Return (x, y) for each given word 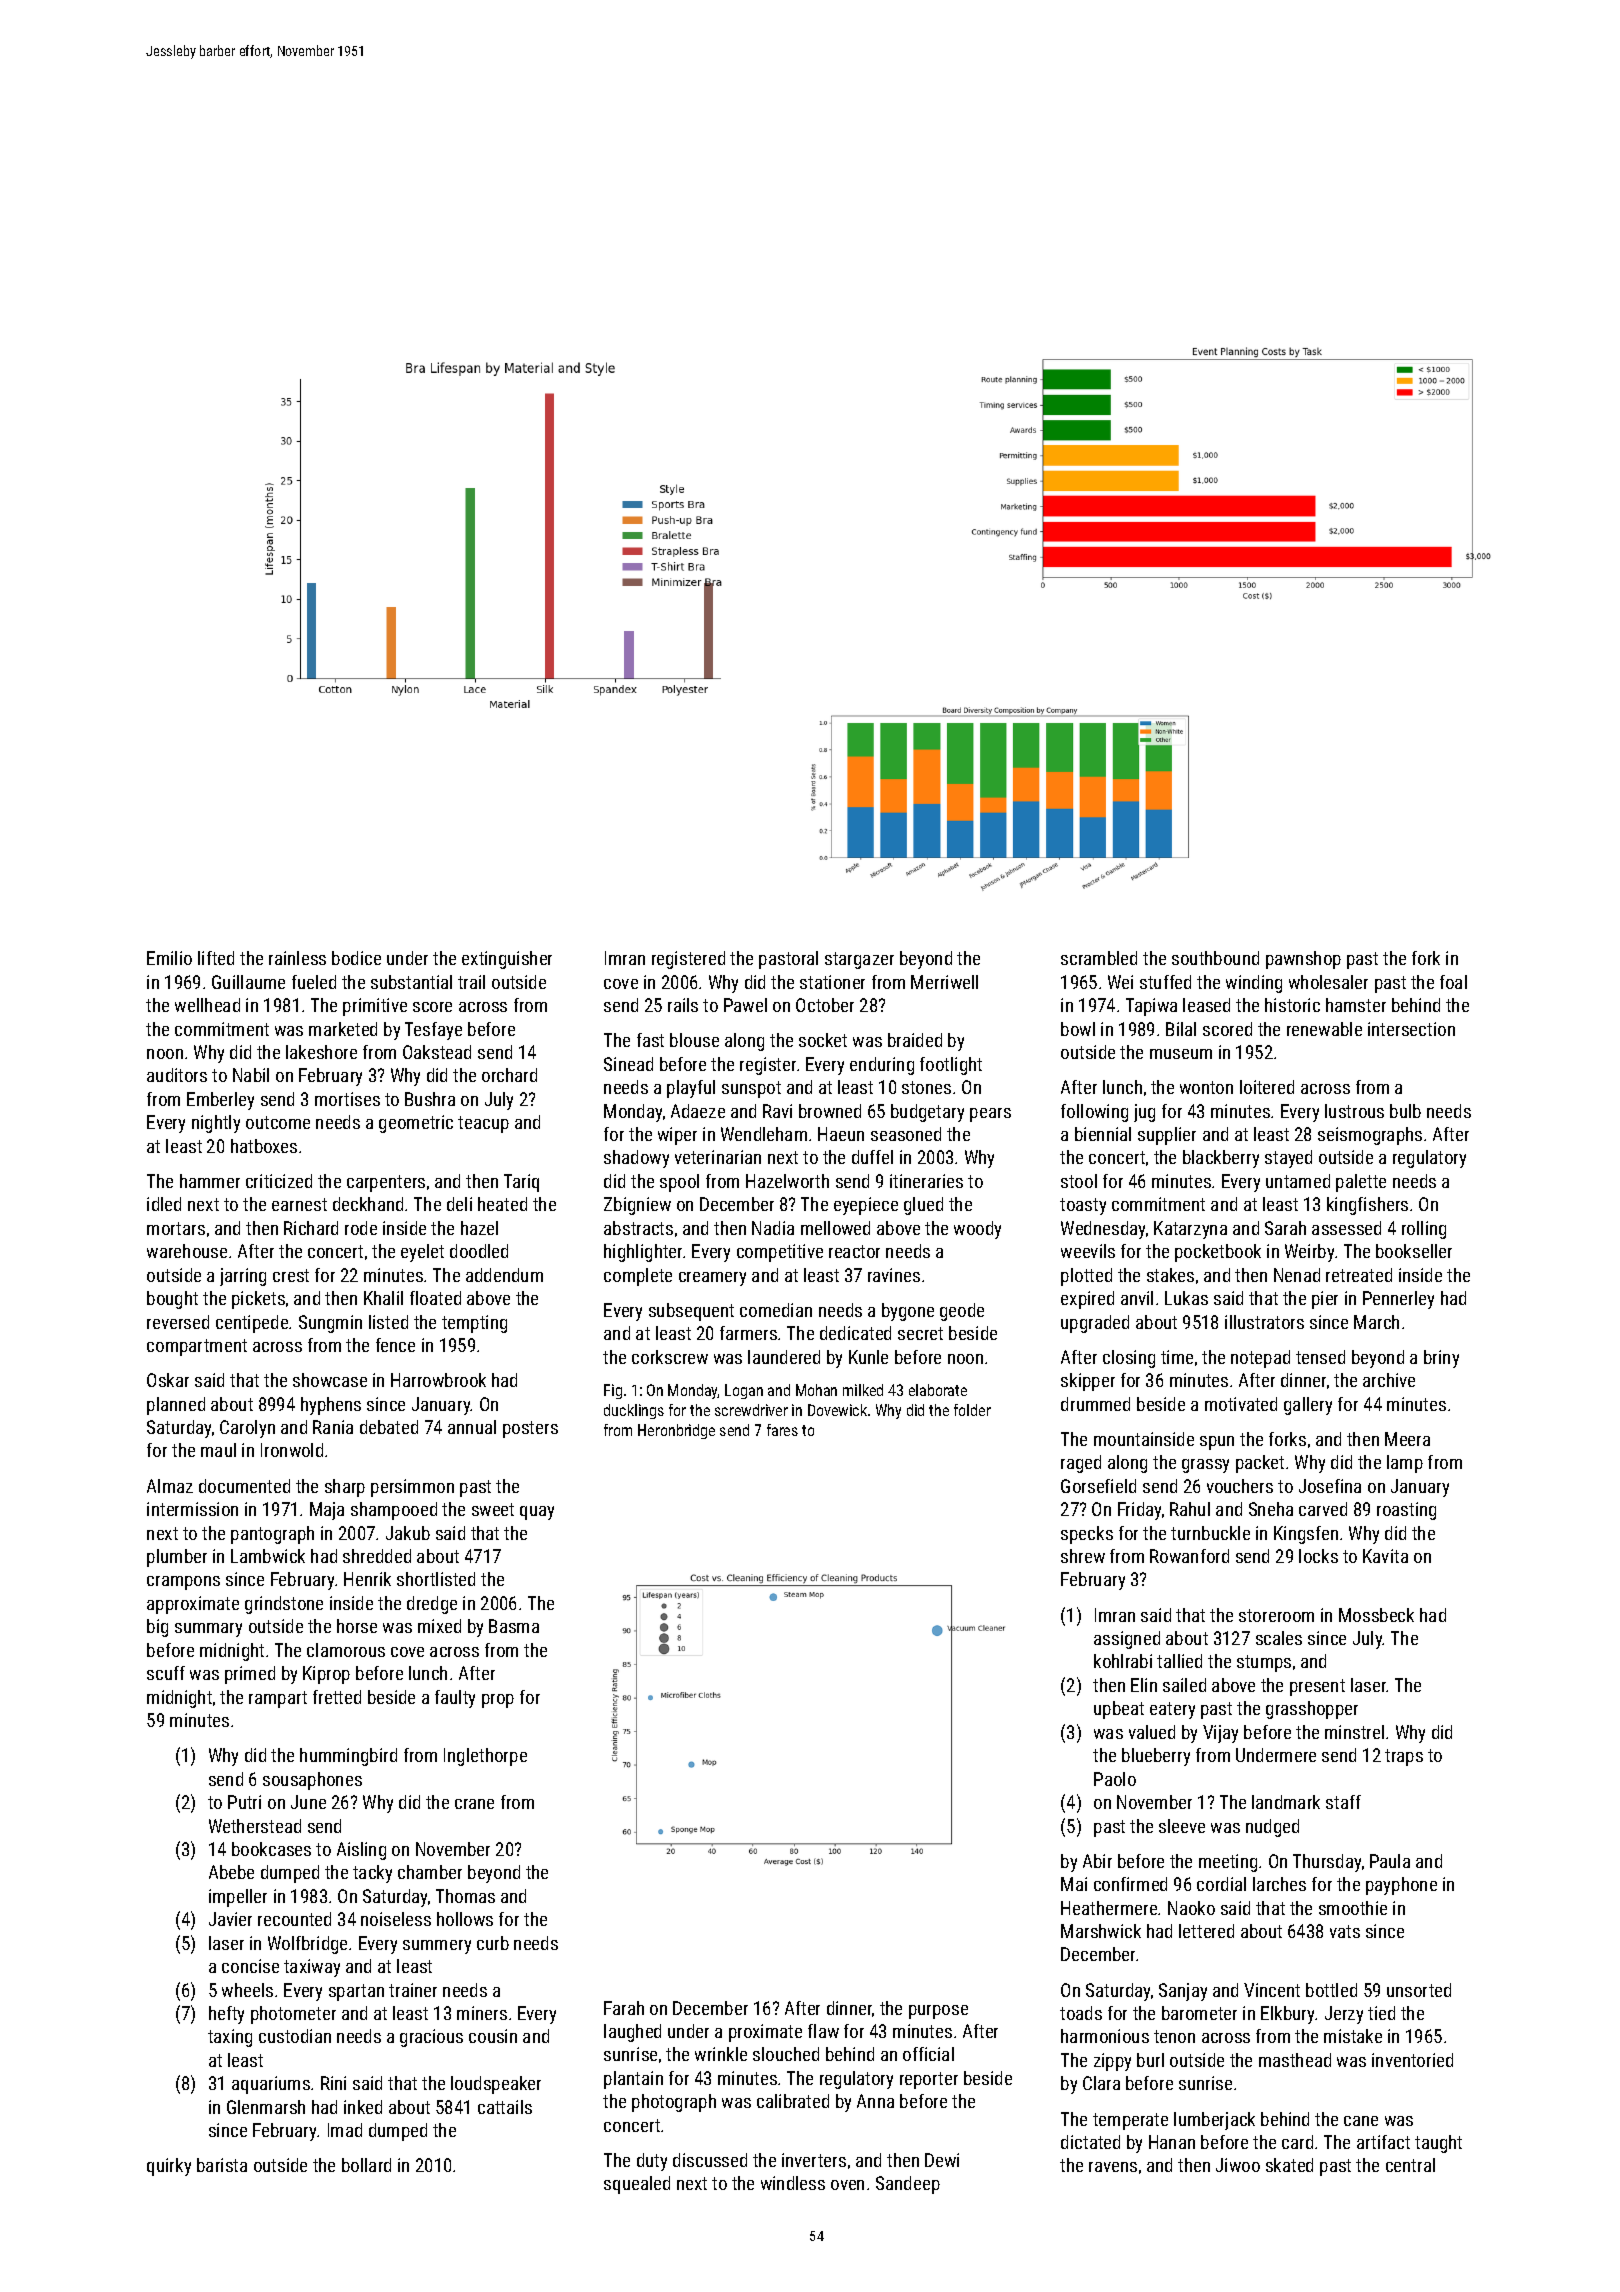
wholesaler (1328, 982)
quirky (169, 2167)
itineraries (926, 1181)
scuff (166, 1673)
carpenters (386, 1183)
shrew (1083, 1556)
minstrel (1354, 1732)
